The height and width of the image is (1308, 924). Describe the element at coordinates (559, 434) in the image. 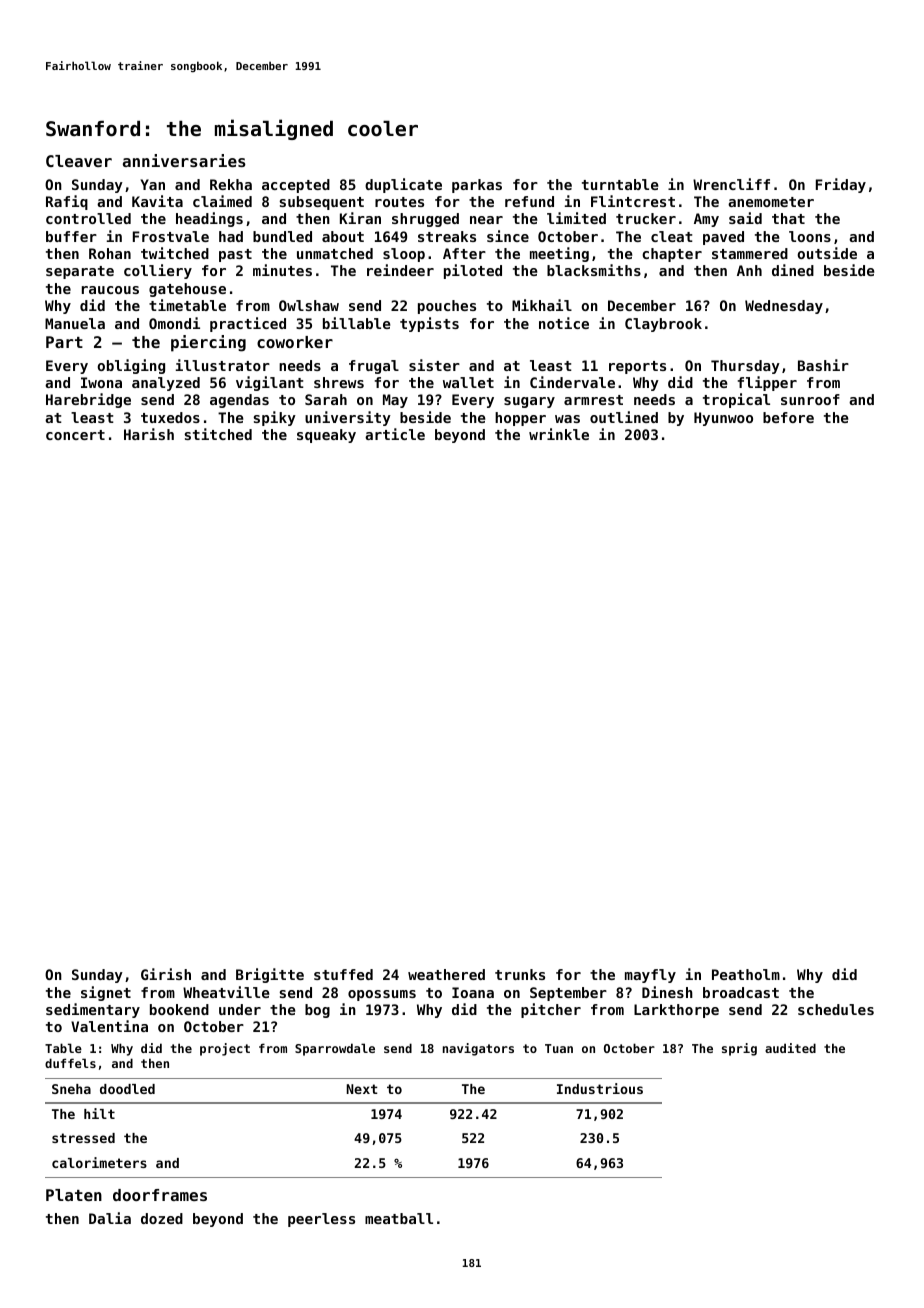

I see `wrinkle` at that location.
